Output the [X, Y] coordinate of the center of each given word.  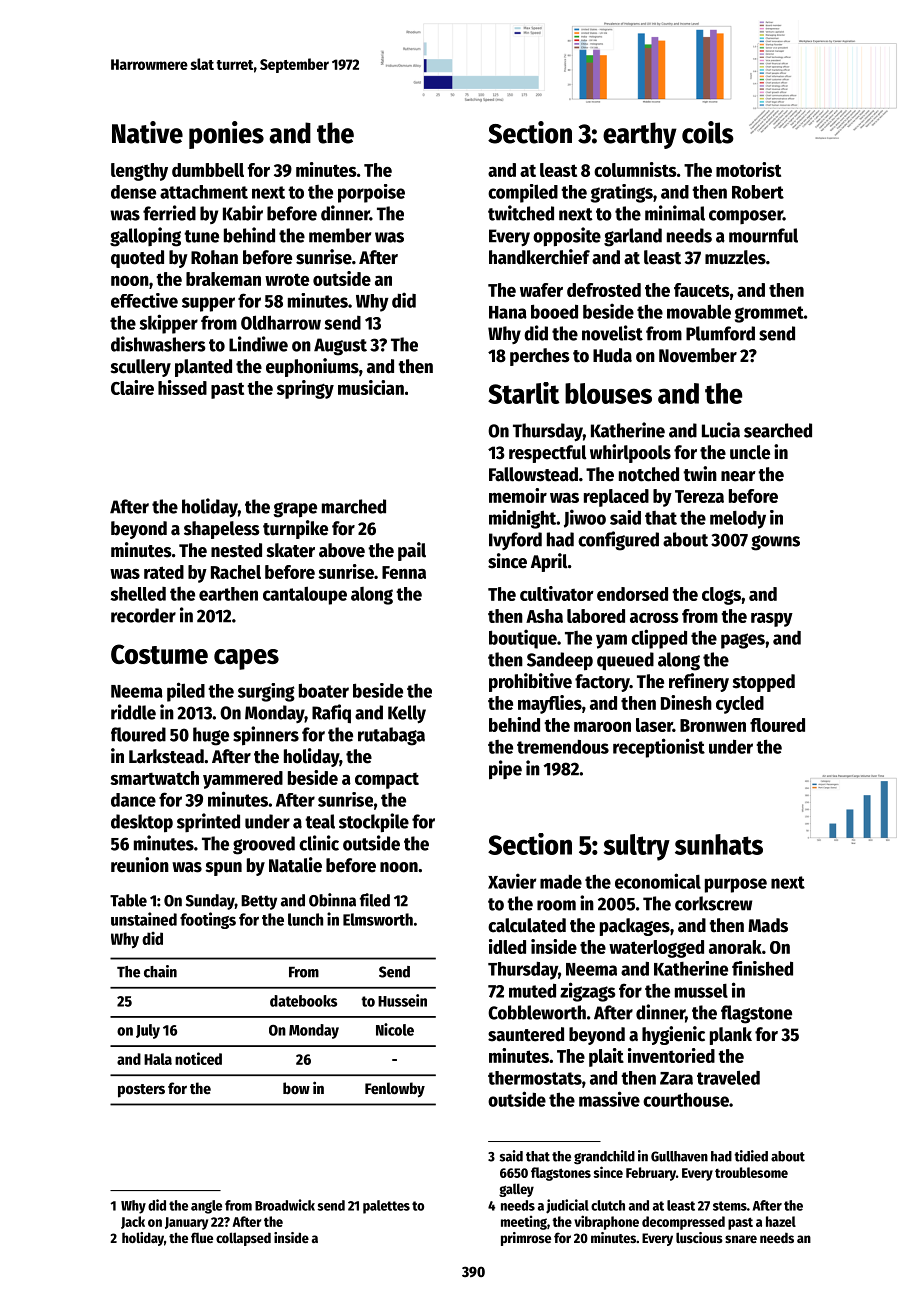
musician [371, 387]
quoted [137, 259]
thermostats [535, 1078]
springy [305, 389]
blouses [608, 393]
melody [738, 520]
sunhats [719, 844]
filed [375, 900]
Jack [133, 1222]
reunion [140, 865]
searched [778, 430]
